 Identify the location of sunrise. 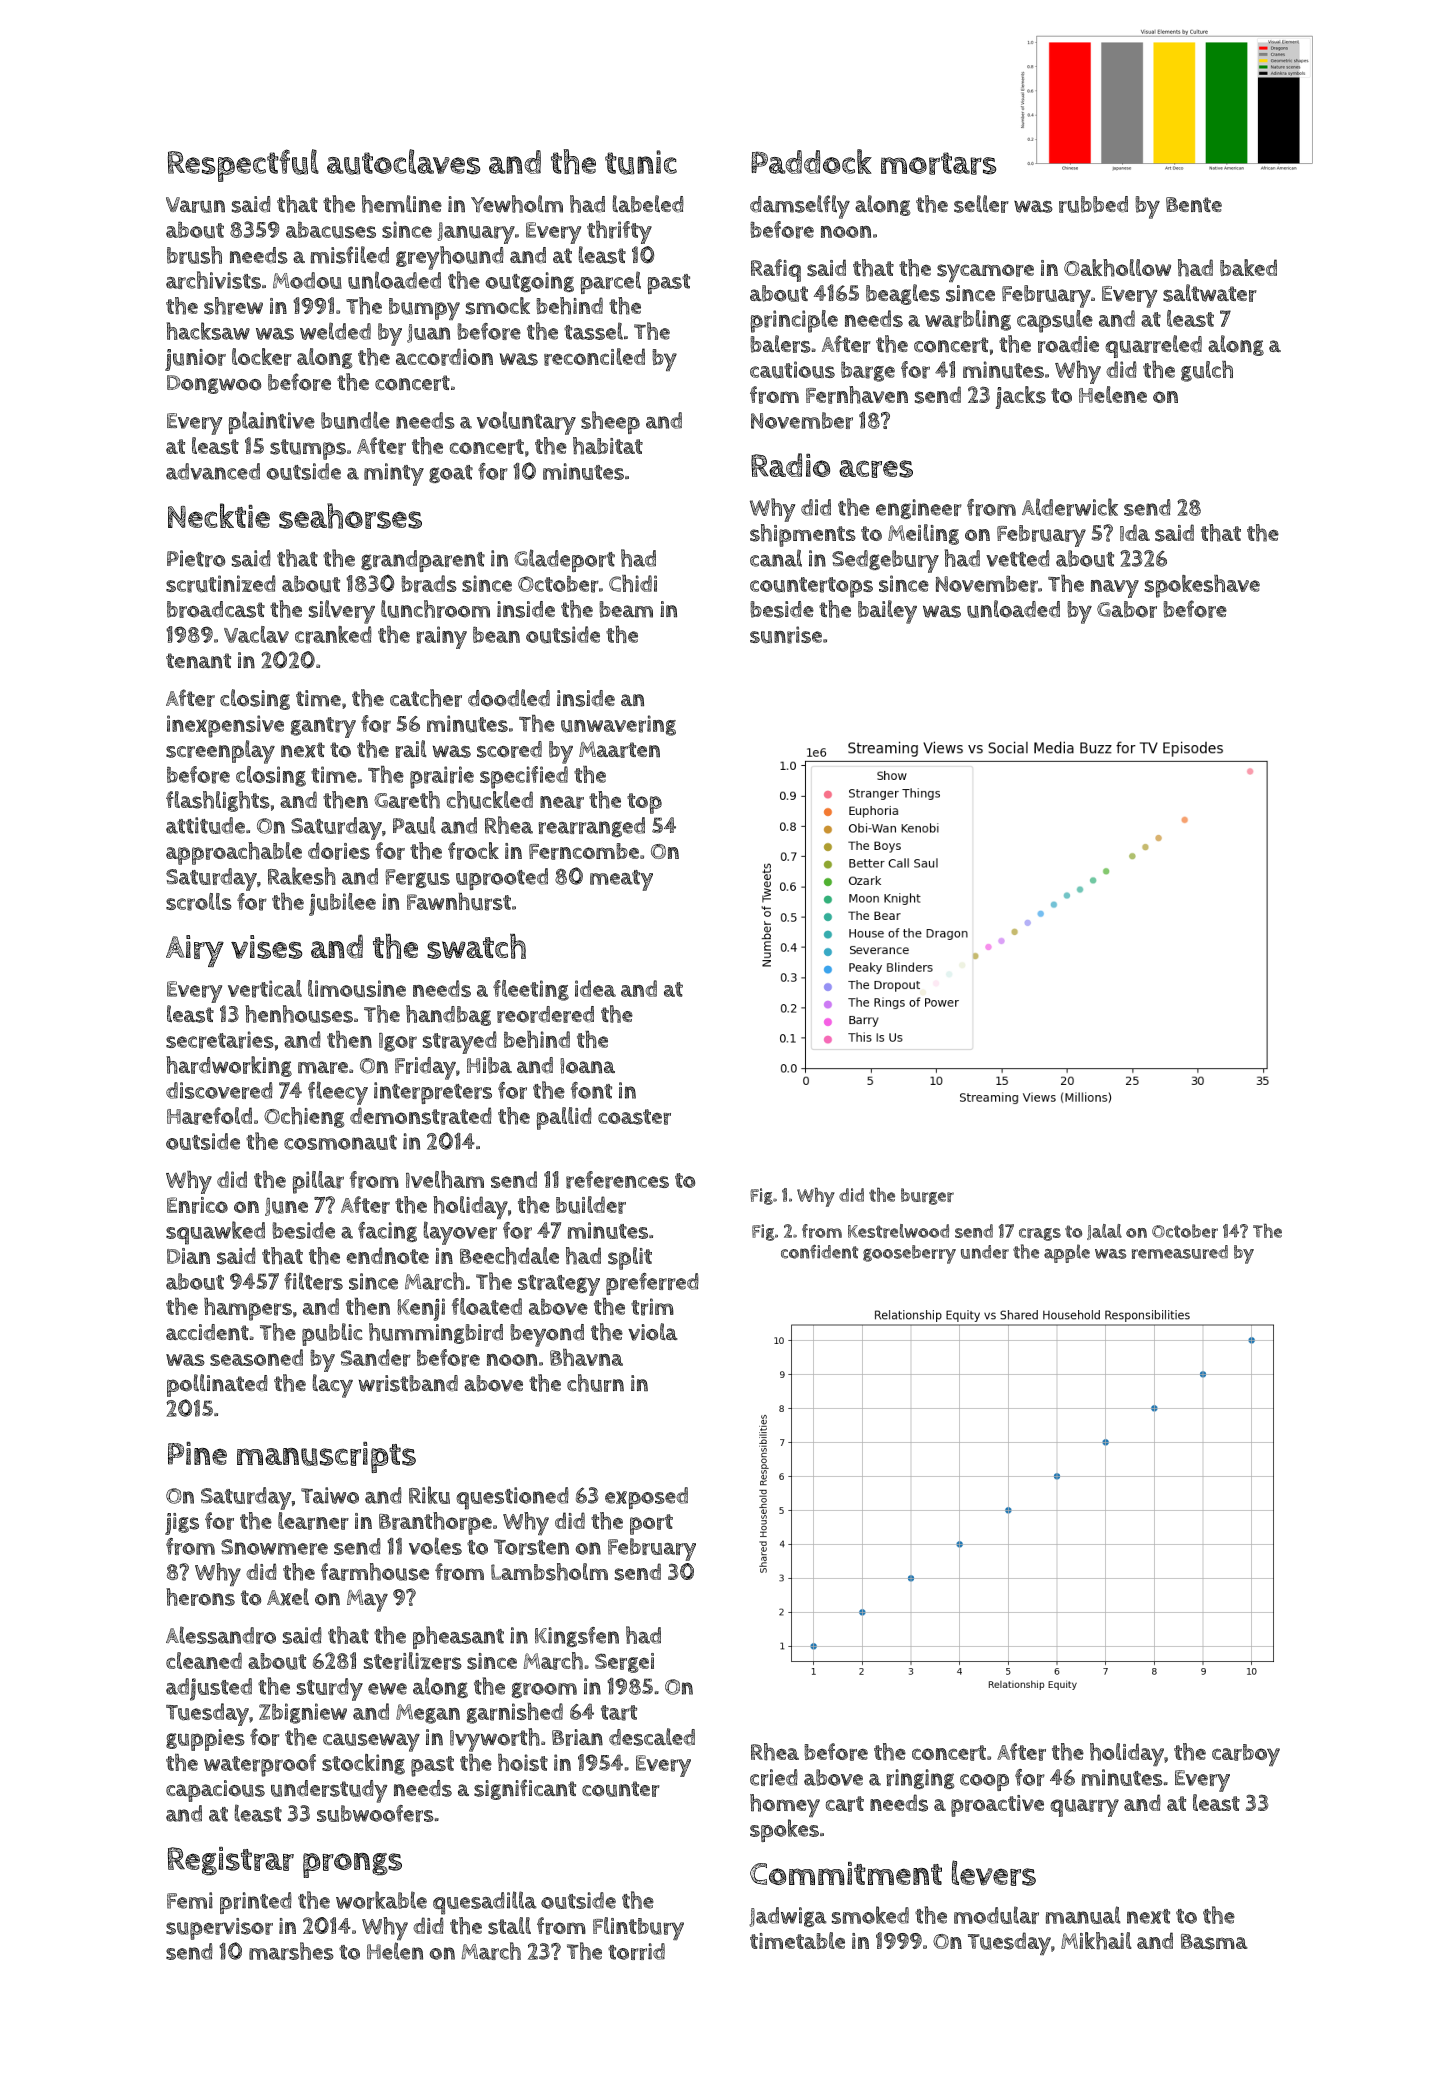
(786, 635).
